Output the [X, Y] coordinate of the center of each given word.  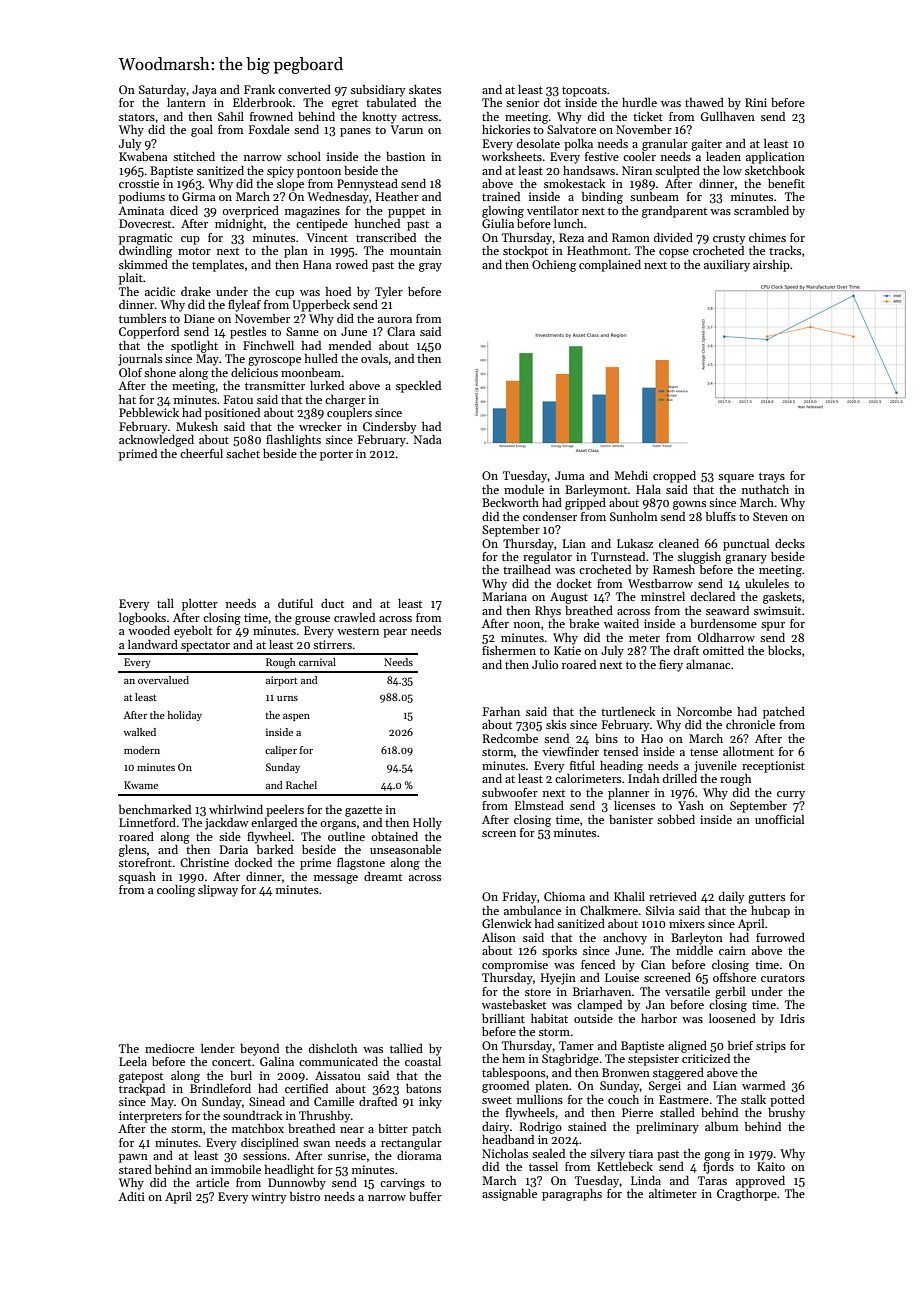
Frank [259, 89]
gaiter [706, 145]
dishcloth [333, 1048]
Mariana [504, 596]
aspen [296, 717]
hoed [338, 291]
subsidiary [378, 91]
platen [552, 1087]
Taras [712, 1180]
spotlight [194, 347]
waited [621, 623]
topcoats [584, 92]
